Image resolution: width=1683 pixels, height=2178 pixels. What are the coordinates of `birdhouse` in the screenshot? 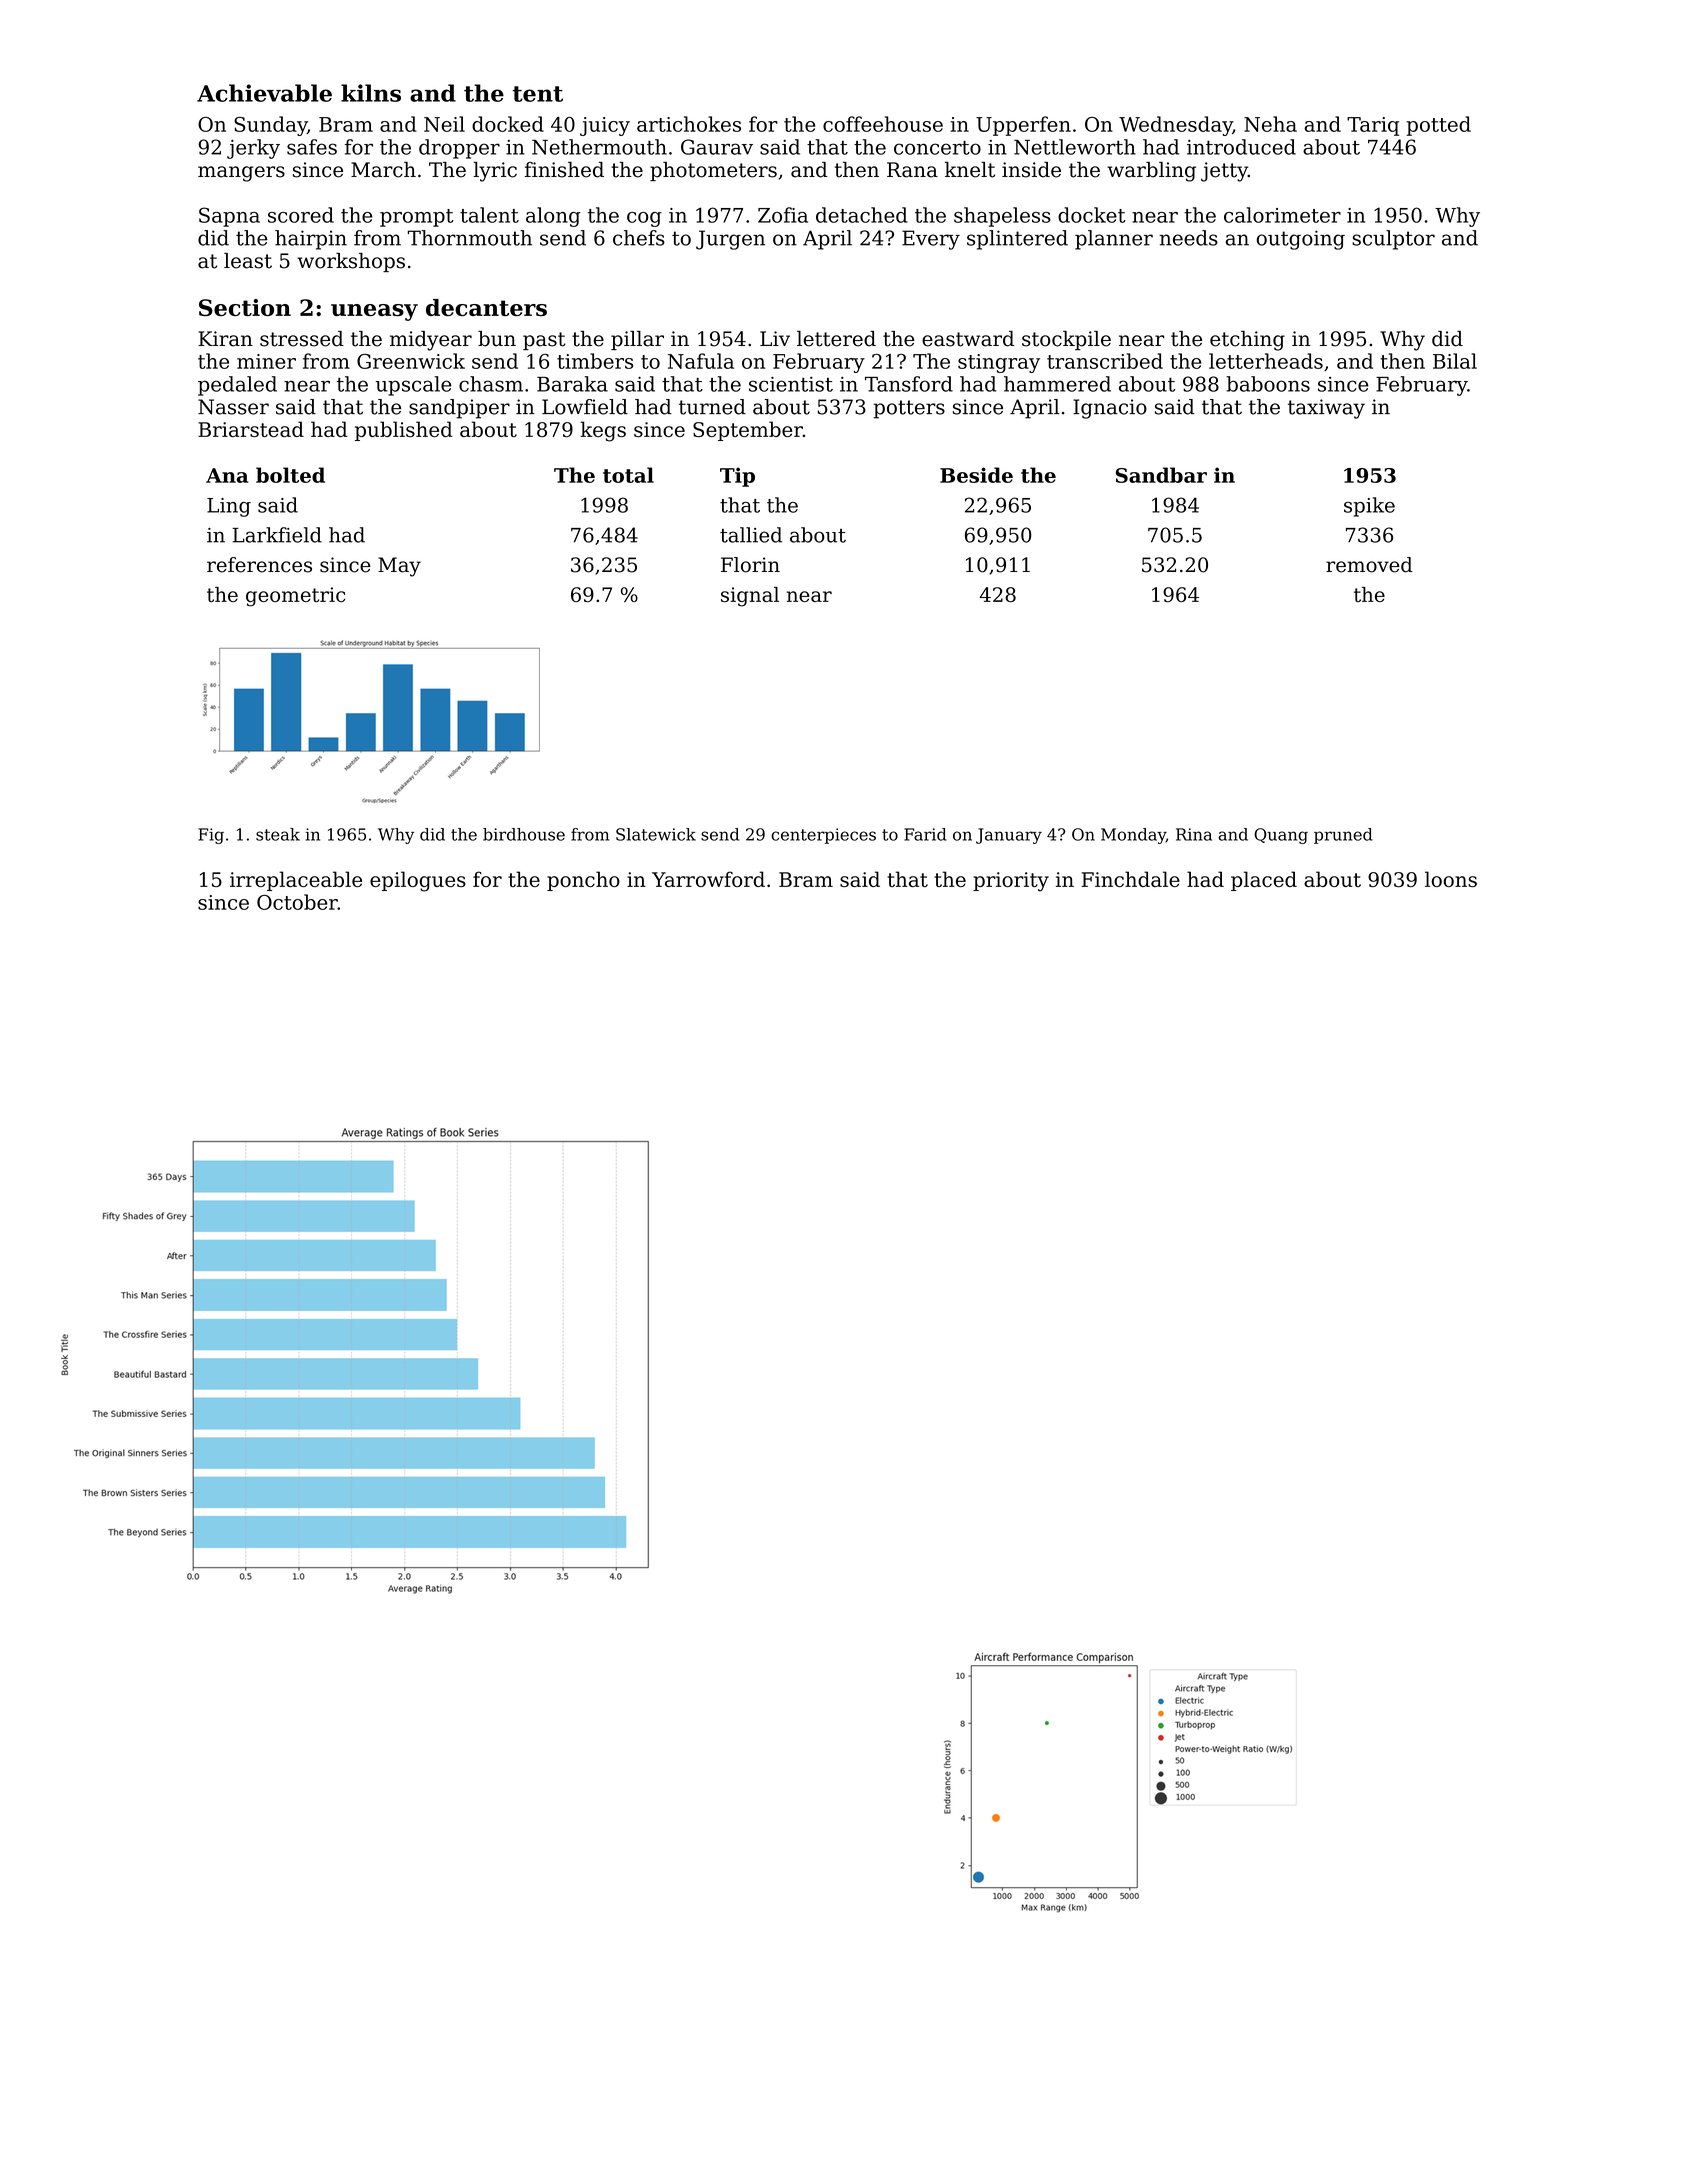 It's located at (524, 834).
